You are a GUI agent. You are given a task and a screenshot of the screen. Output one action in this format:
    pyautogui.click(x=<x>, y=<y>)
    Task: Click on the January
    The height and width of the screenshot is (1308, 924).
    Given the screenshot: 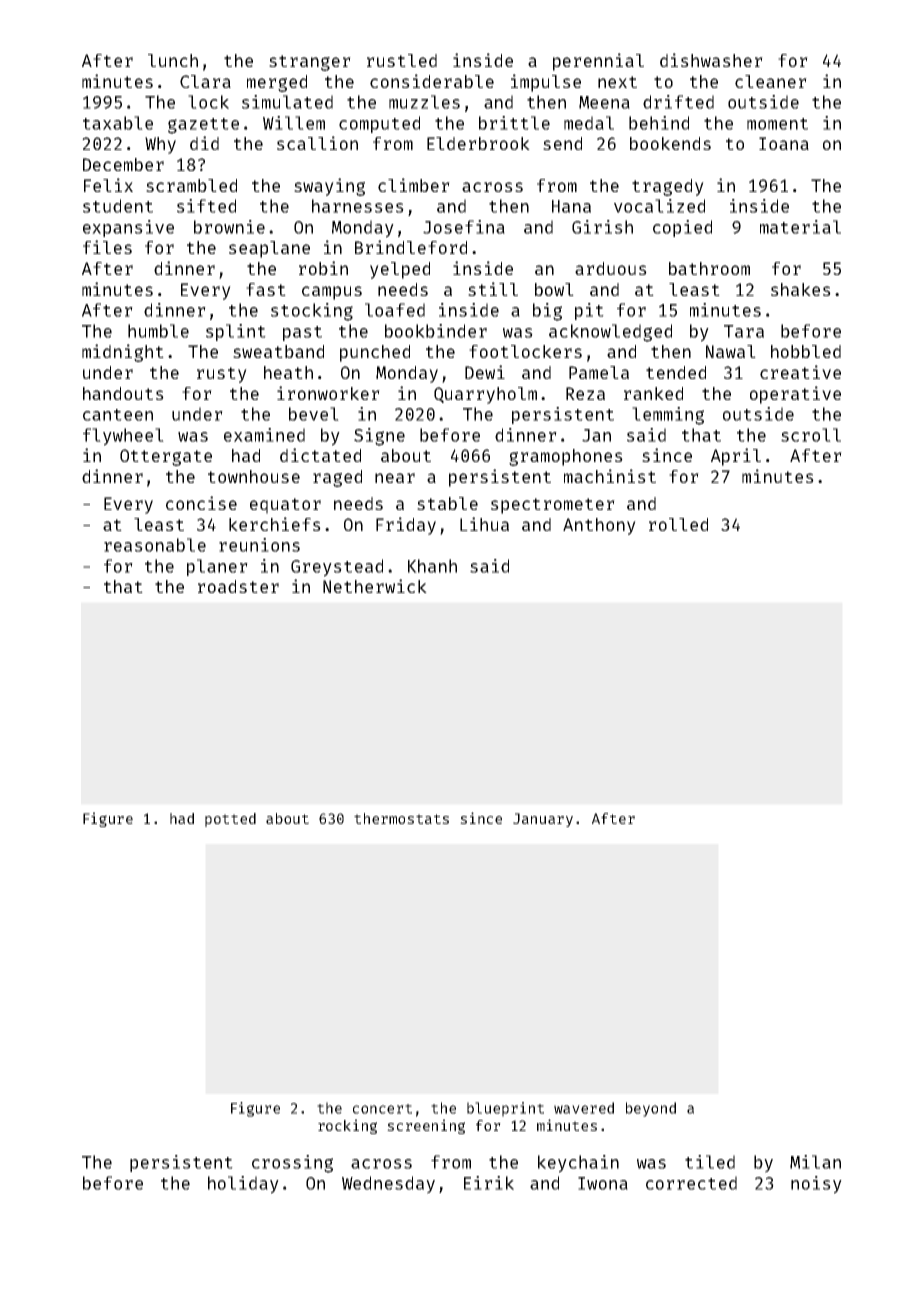 What is the action you would take?
    pyautogui.click(x=543, y=820)
